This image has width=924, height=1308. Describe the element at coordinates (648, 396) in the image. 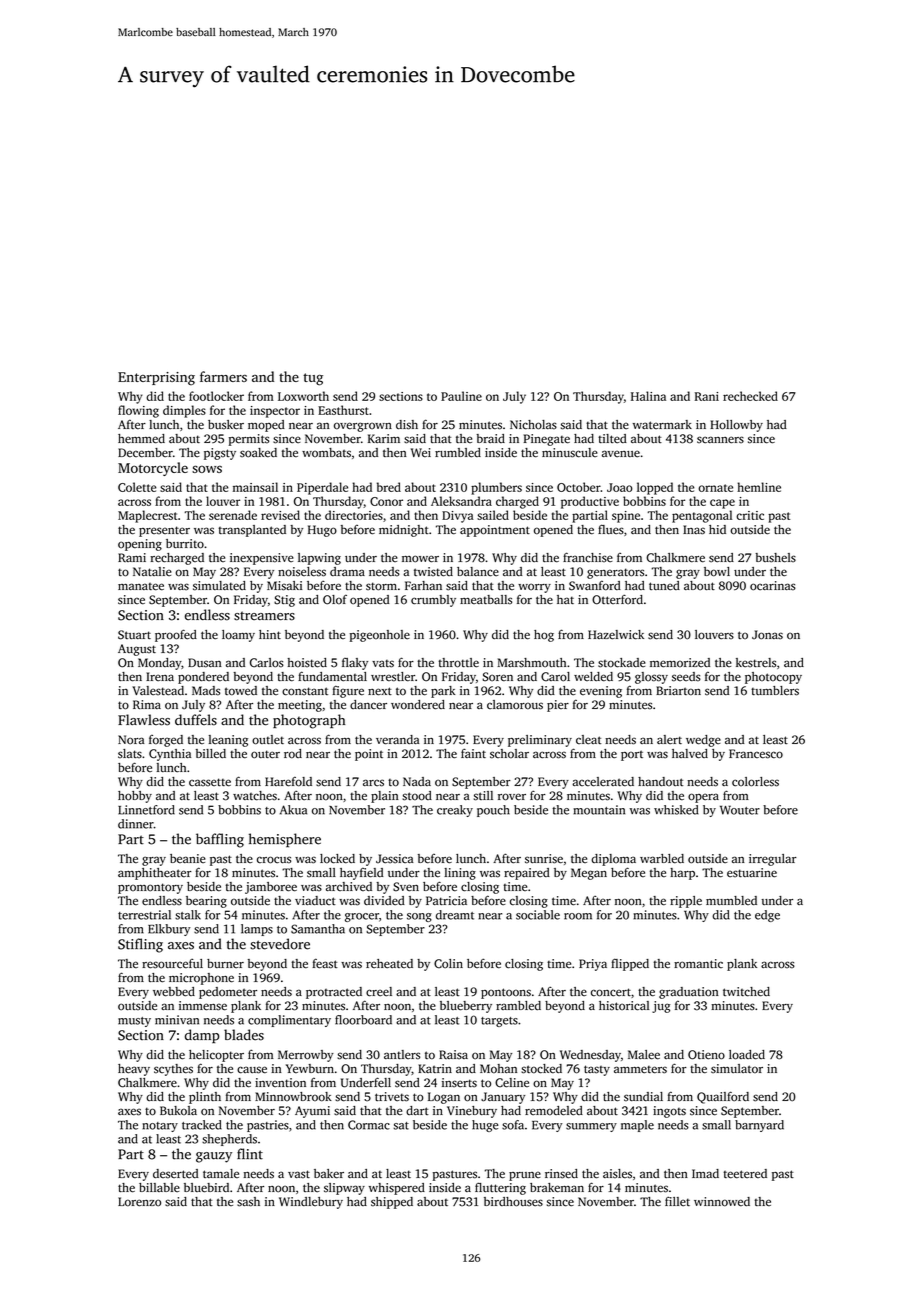

I see `Halina` at that location.
